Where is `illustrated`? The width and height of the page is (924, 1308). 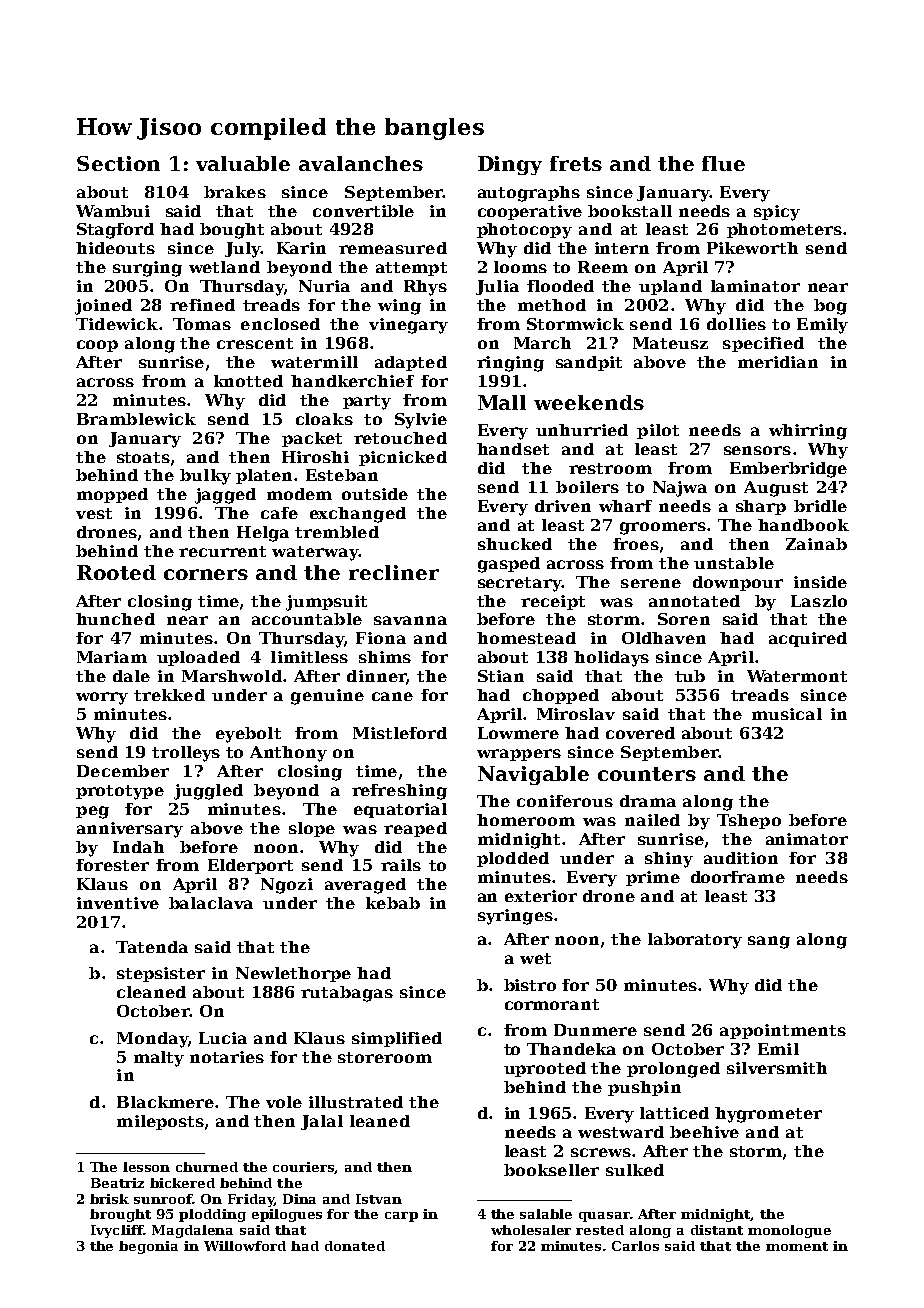
illustrated is located at coordinates (356, 1102).
